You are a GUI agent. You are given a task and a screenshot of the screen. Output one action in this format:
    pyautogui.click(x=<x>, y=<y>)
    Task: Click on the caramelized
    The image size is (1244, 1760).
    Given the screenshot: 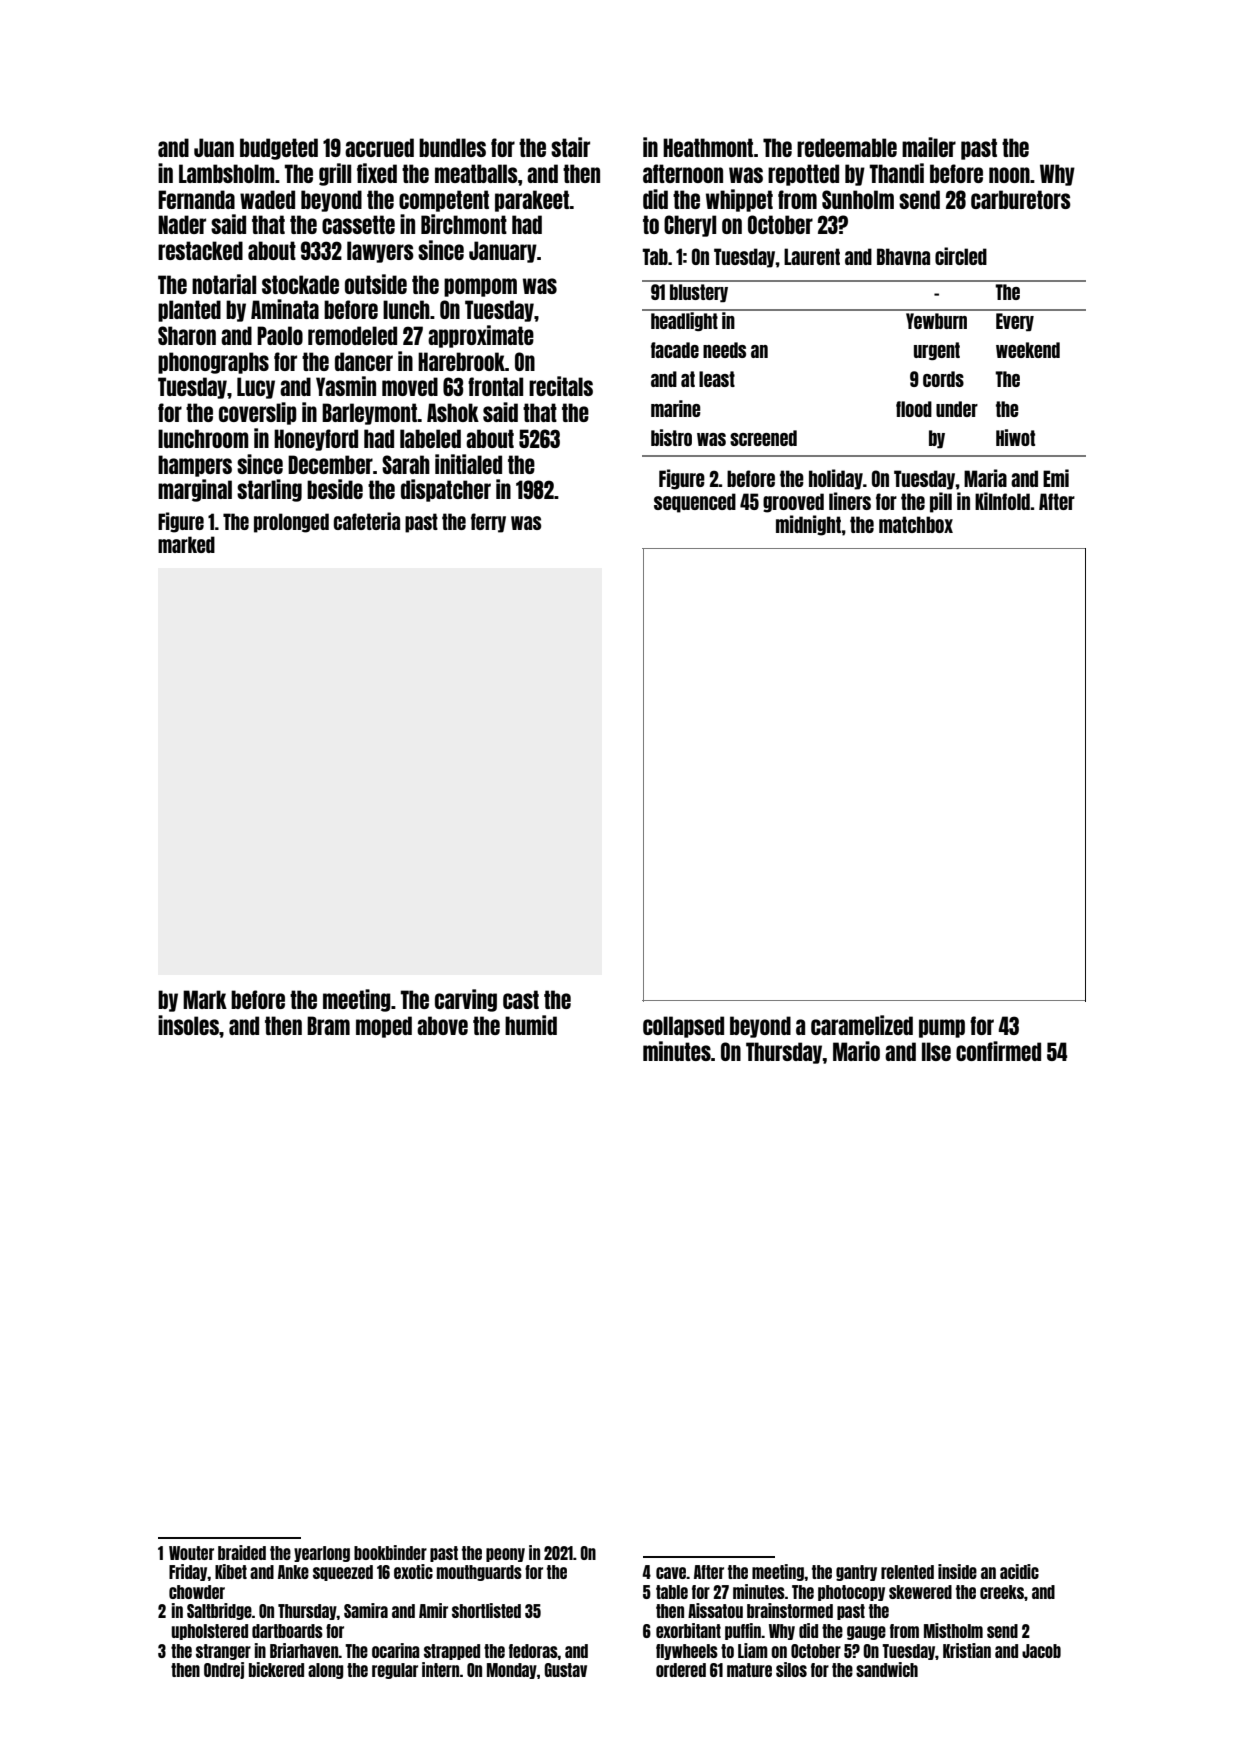 What is the action you would take?
    pyautogui.click(x=862, y=1025)
